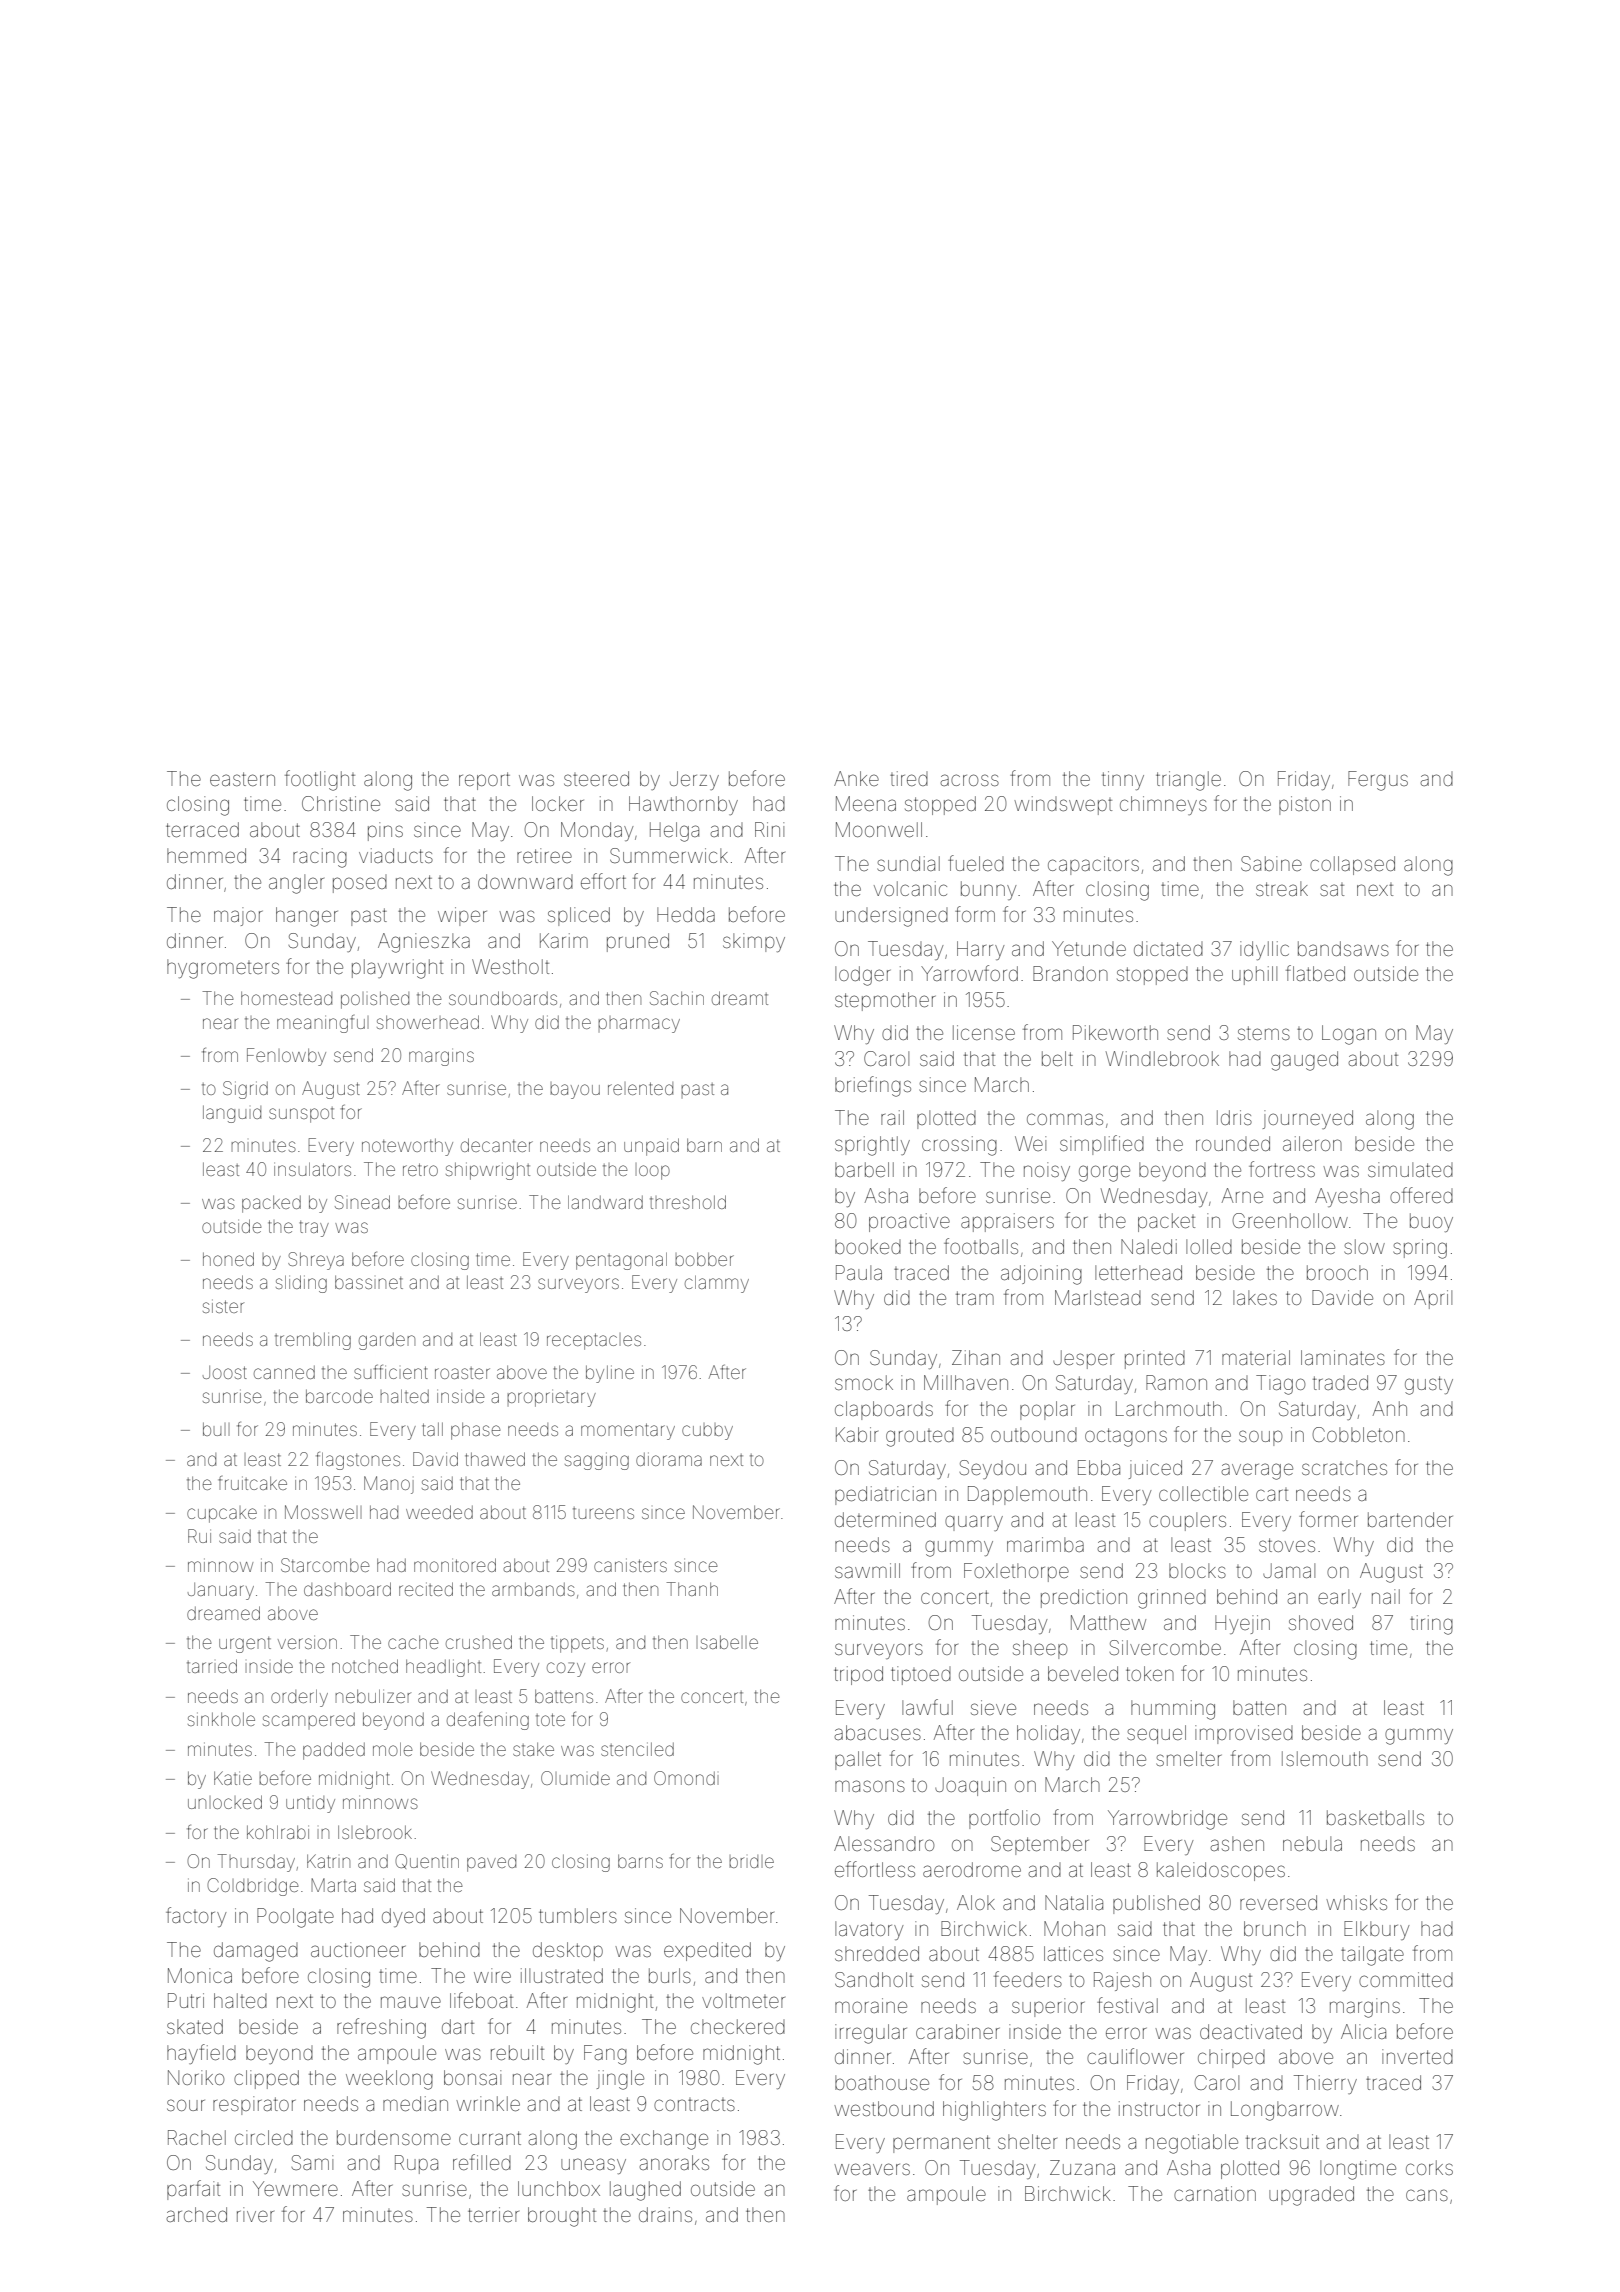  I want to click on dreamt, so click(740, 998).
